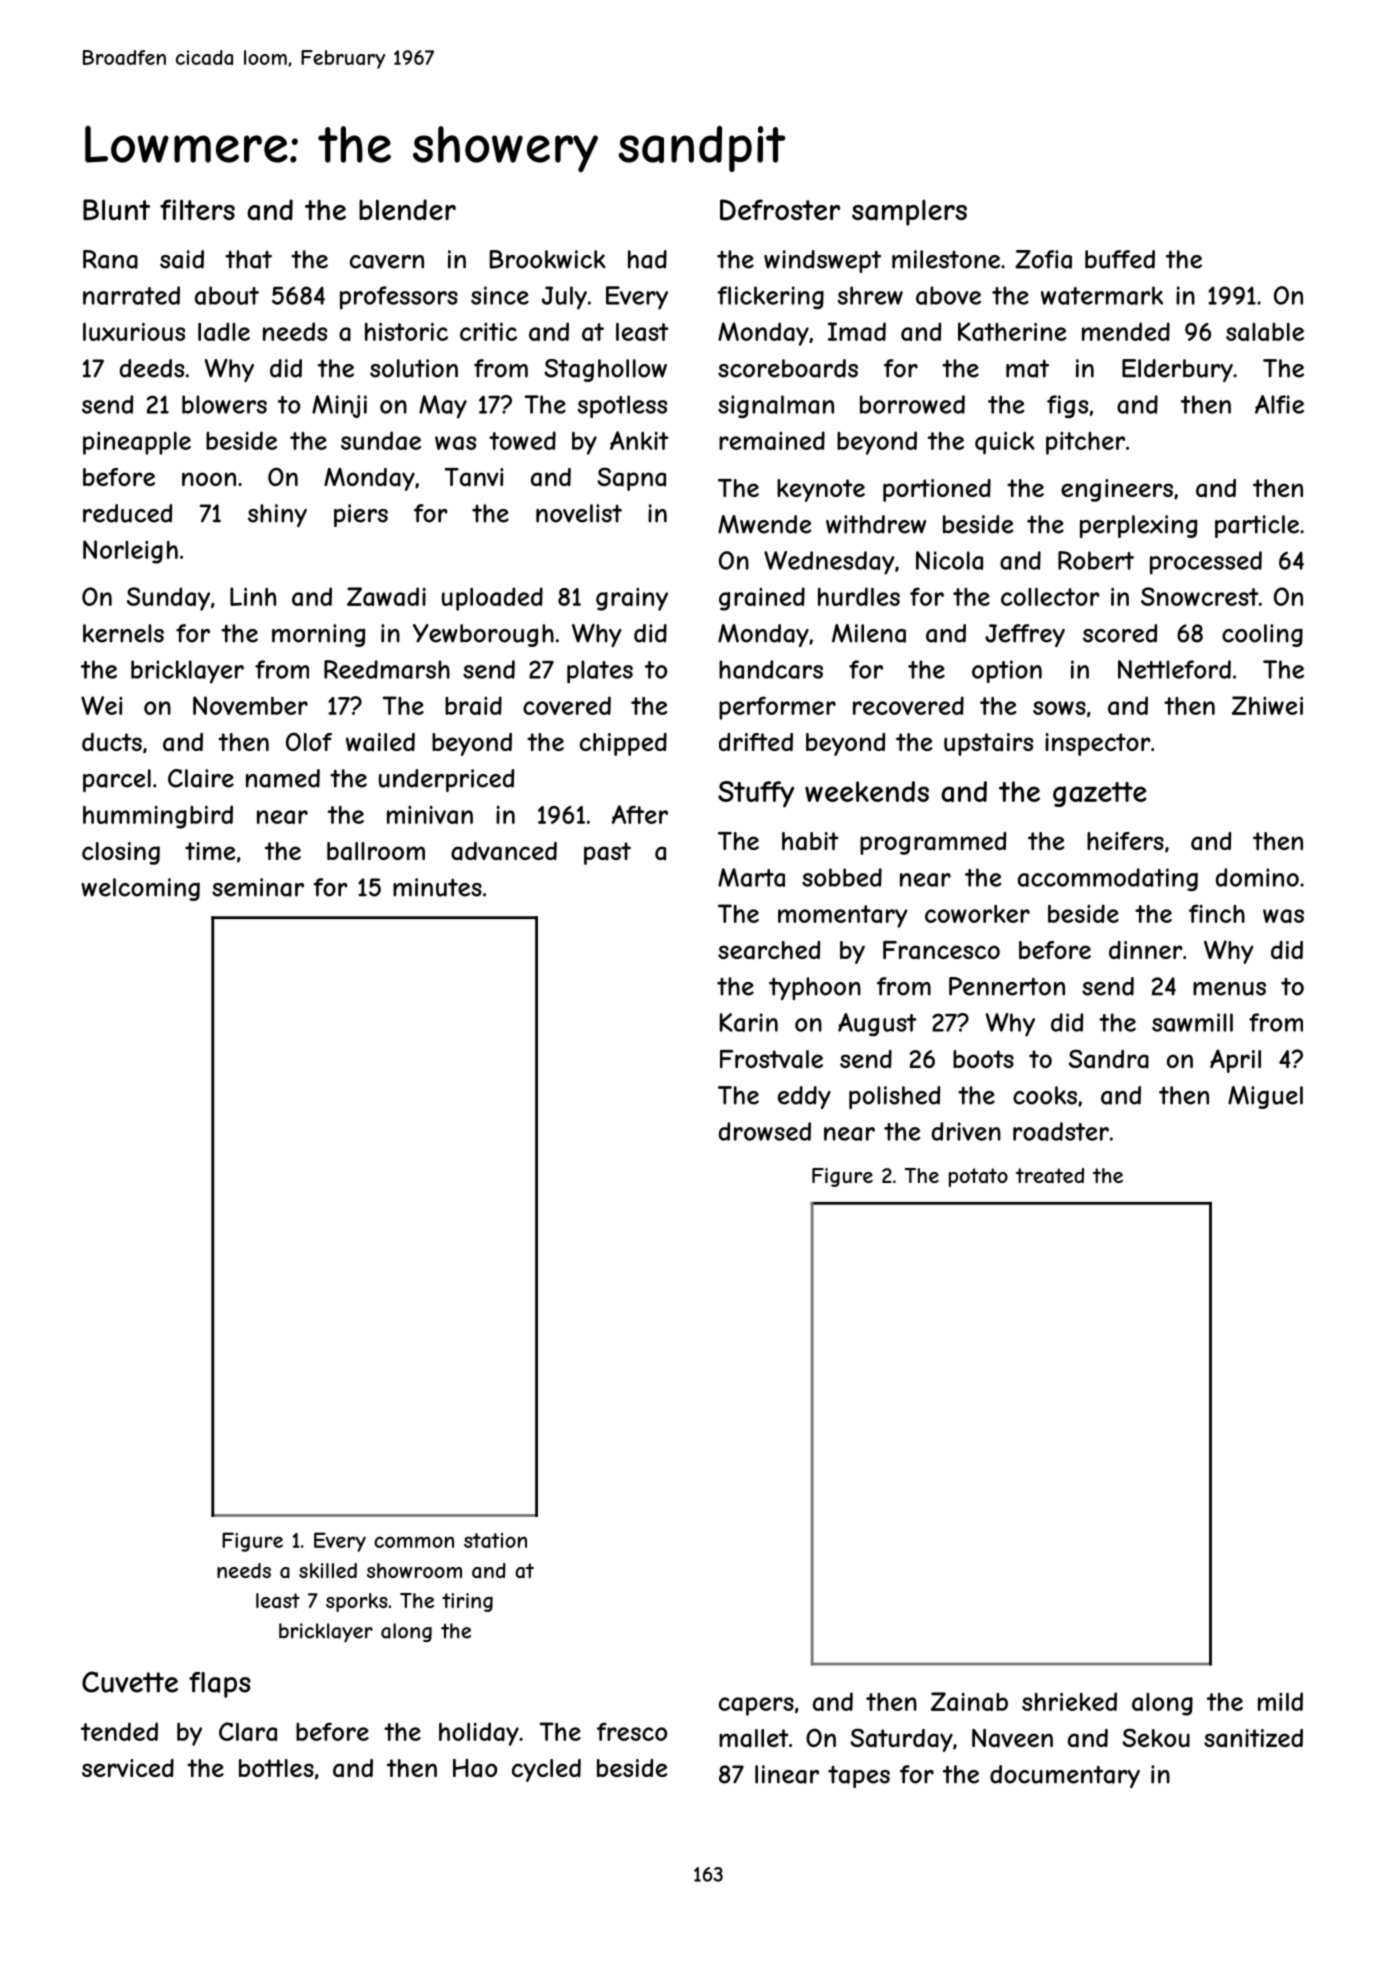 This screenshot has height=1969, width=1386. What do you see at coordinates (121, 853) in the screenshot?
I see `closing` at bounding box center [121, 853].
